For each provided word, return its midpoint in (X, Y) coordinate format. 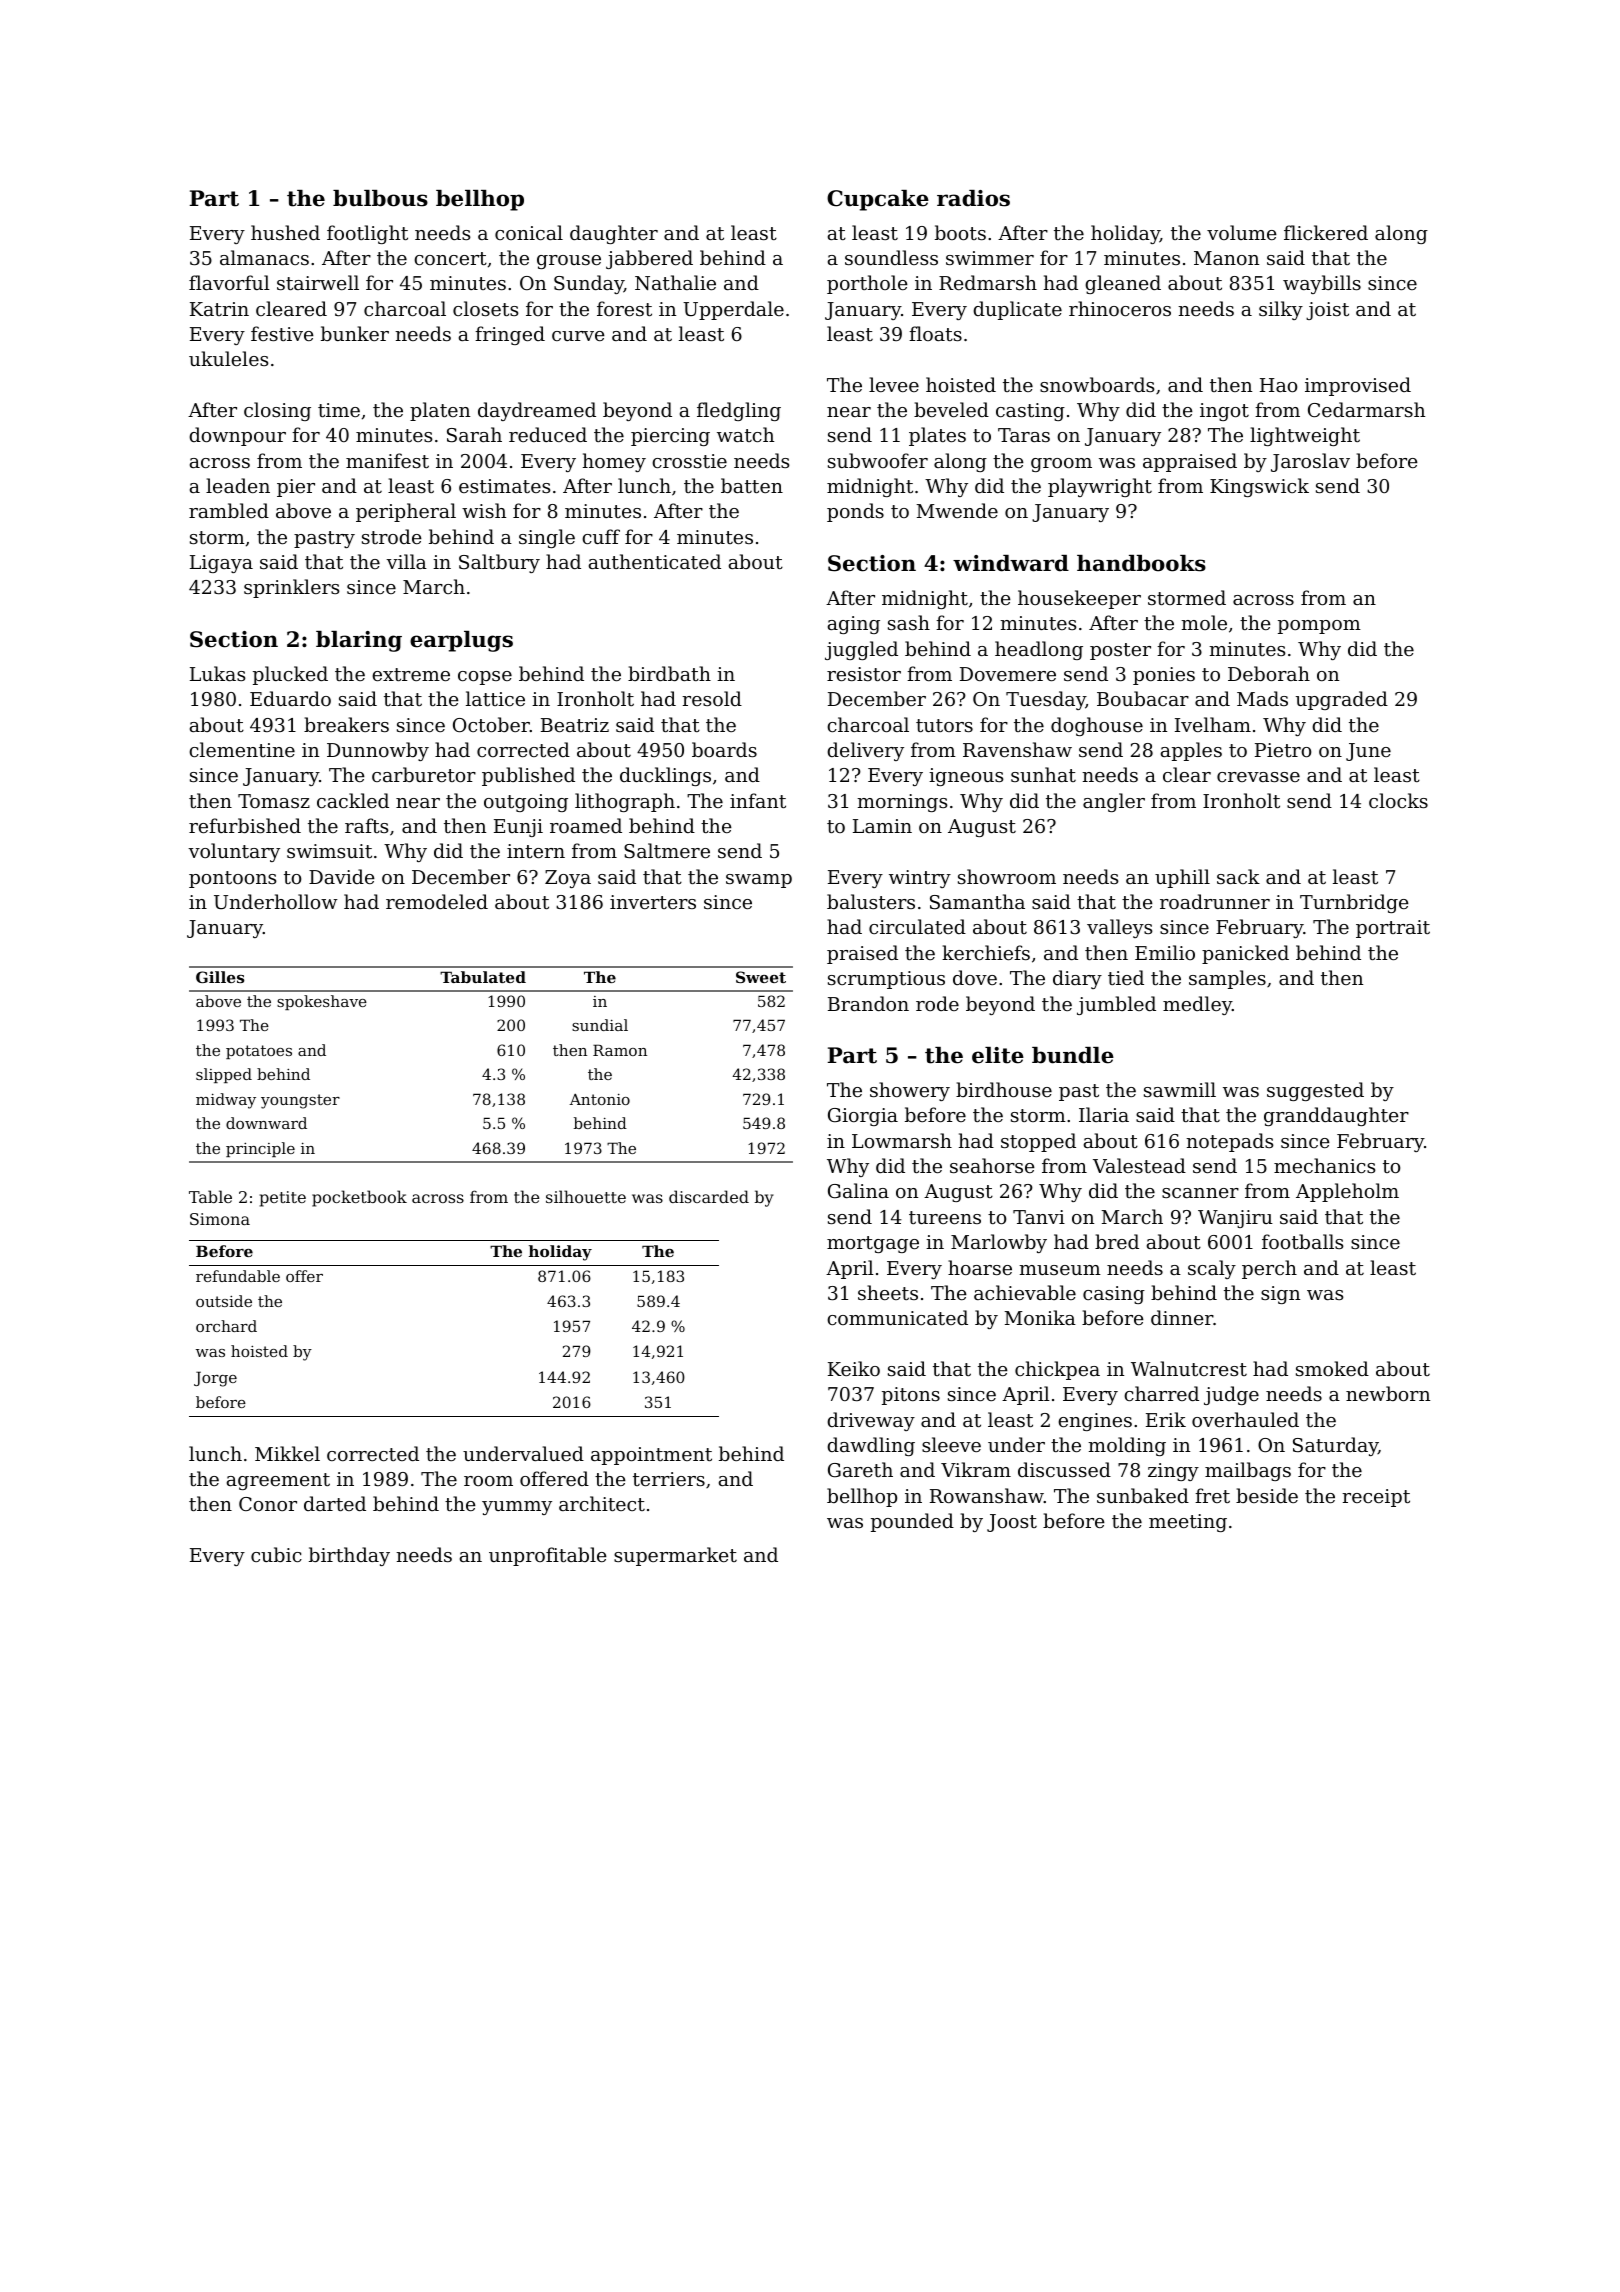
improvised (1358, 386)
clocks (1398, 800)
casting (1030, 412)
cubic (276, 1554)
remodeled (437, 901)
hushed (285, 232)
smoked (1332, 1368)
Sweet (761, 977)
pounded (912, 1522)
